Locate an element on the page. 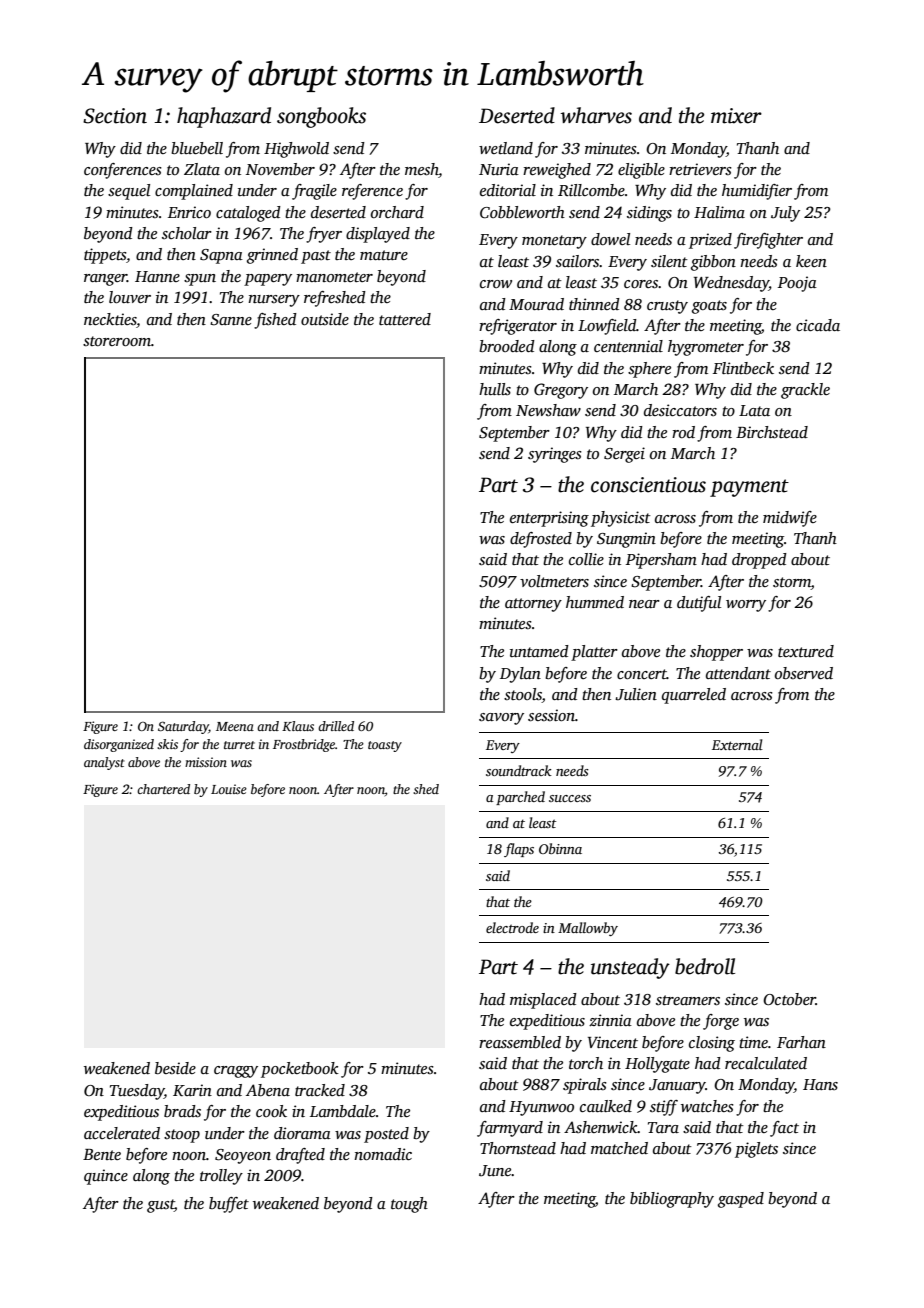 Image resolution: width=924 pixels, height=1308 pixels. beside is located at coordinates (175, 1068).
